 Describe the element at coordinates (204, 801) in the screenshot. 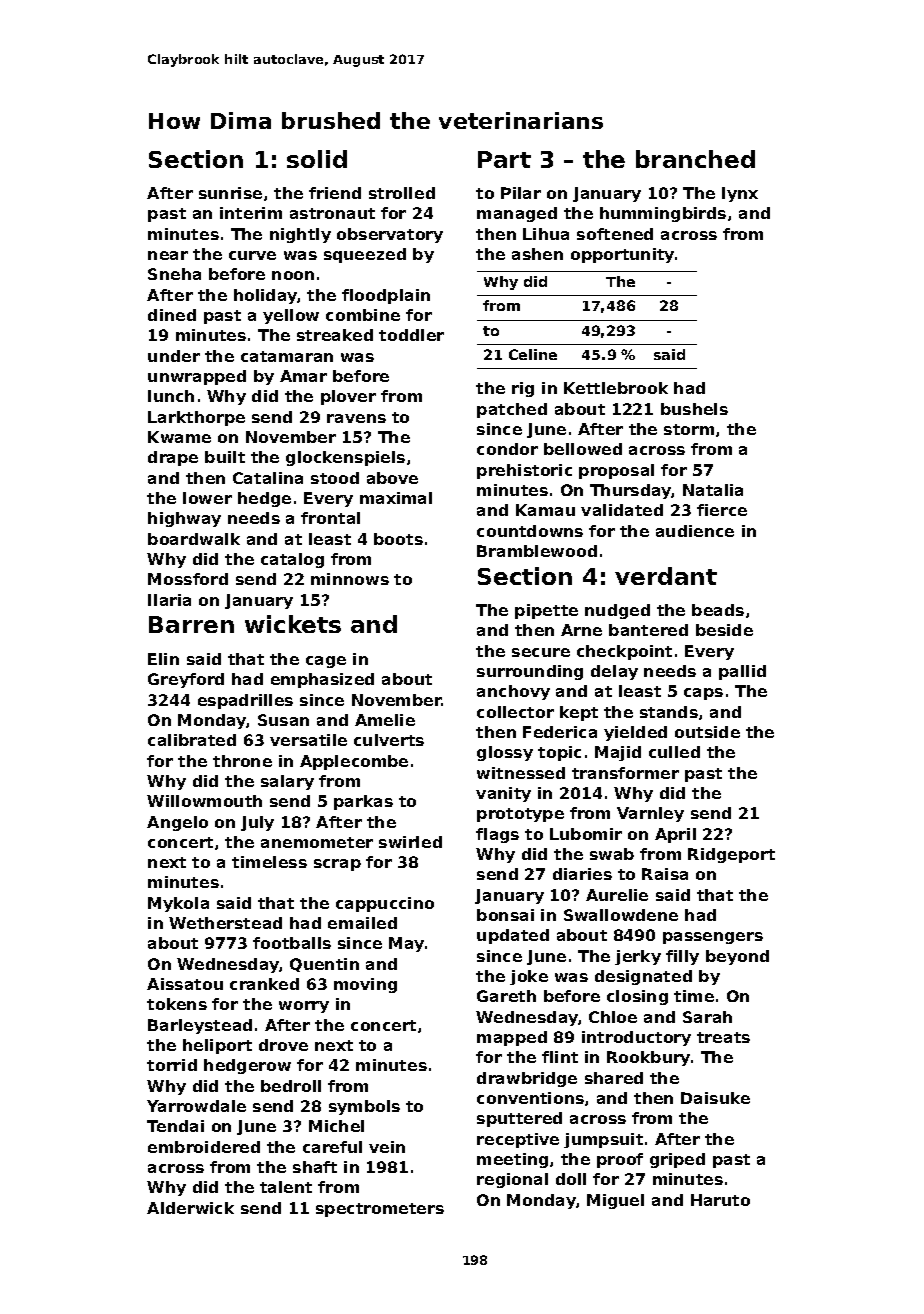

I see `Willowmouth` at that location.
